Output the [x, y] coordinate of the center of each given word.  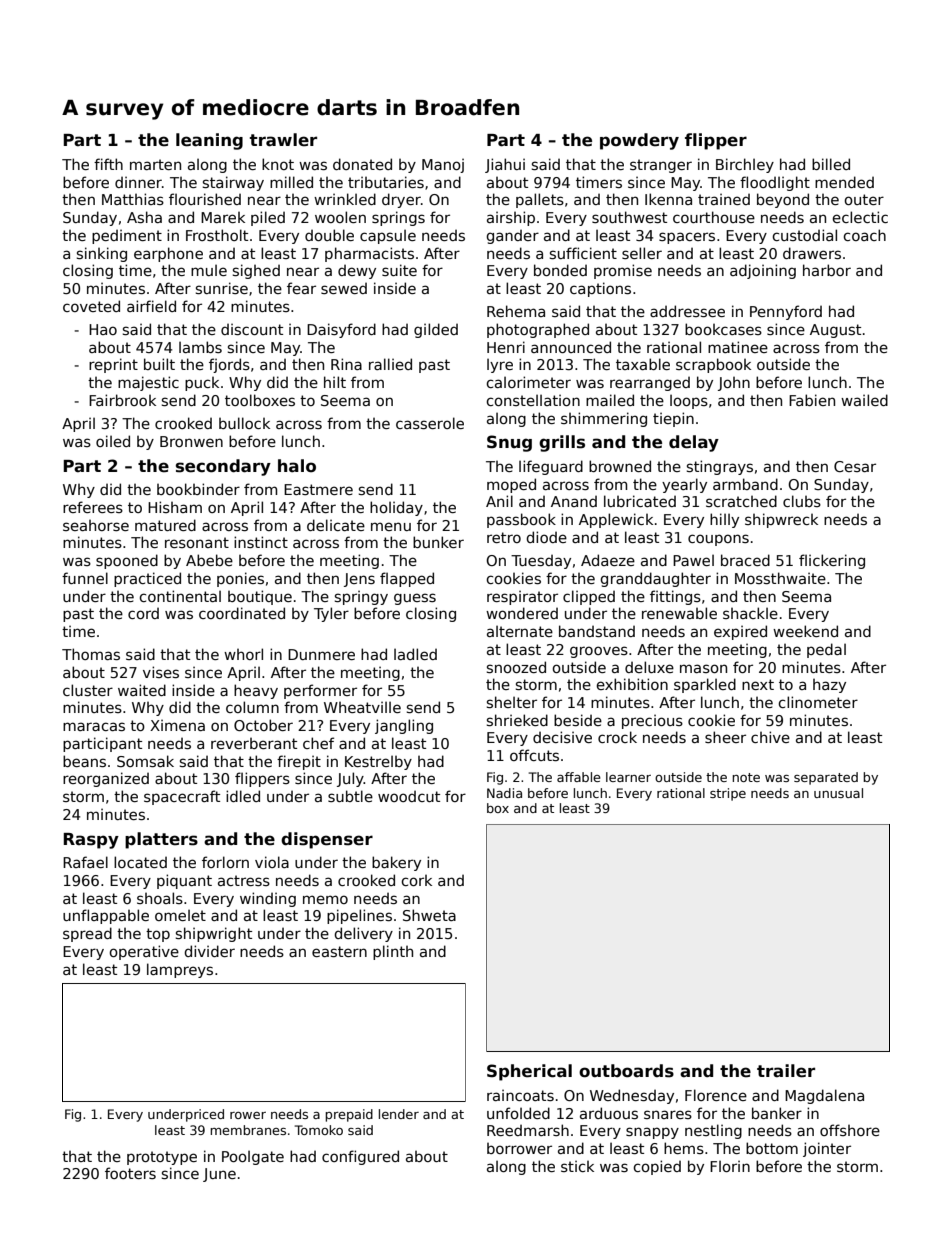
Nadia [504, 793]
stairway [233, 183]
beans [84, 761]
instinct [261, 542]
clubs [802, 501]
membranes [248, 1130]
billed [831, 164]
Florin [730, 1166]
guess [415, 599]
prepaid [349, 1115]
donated [362, 164]
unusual [838, 793]
